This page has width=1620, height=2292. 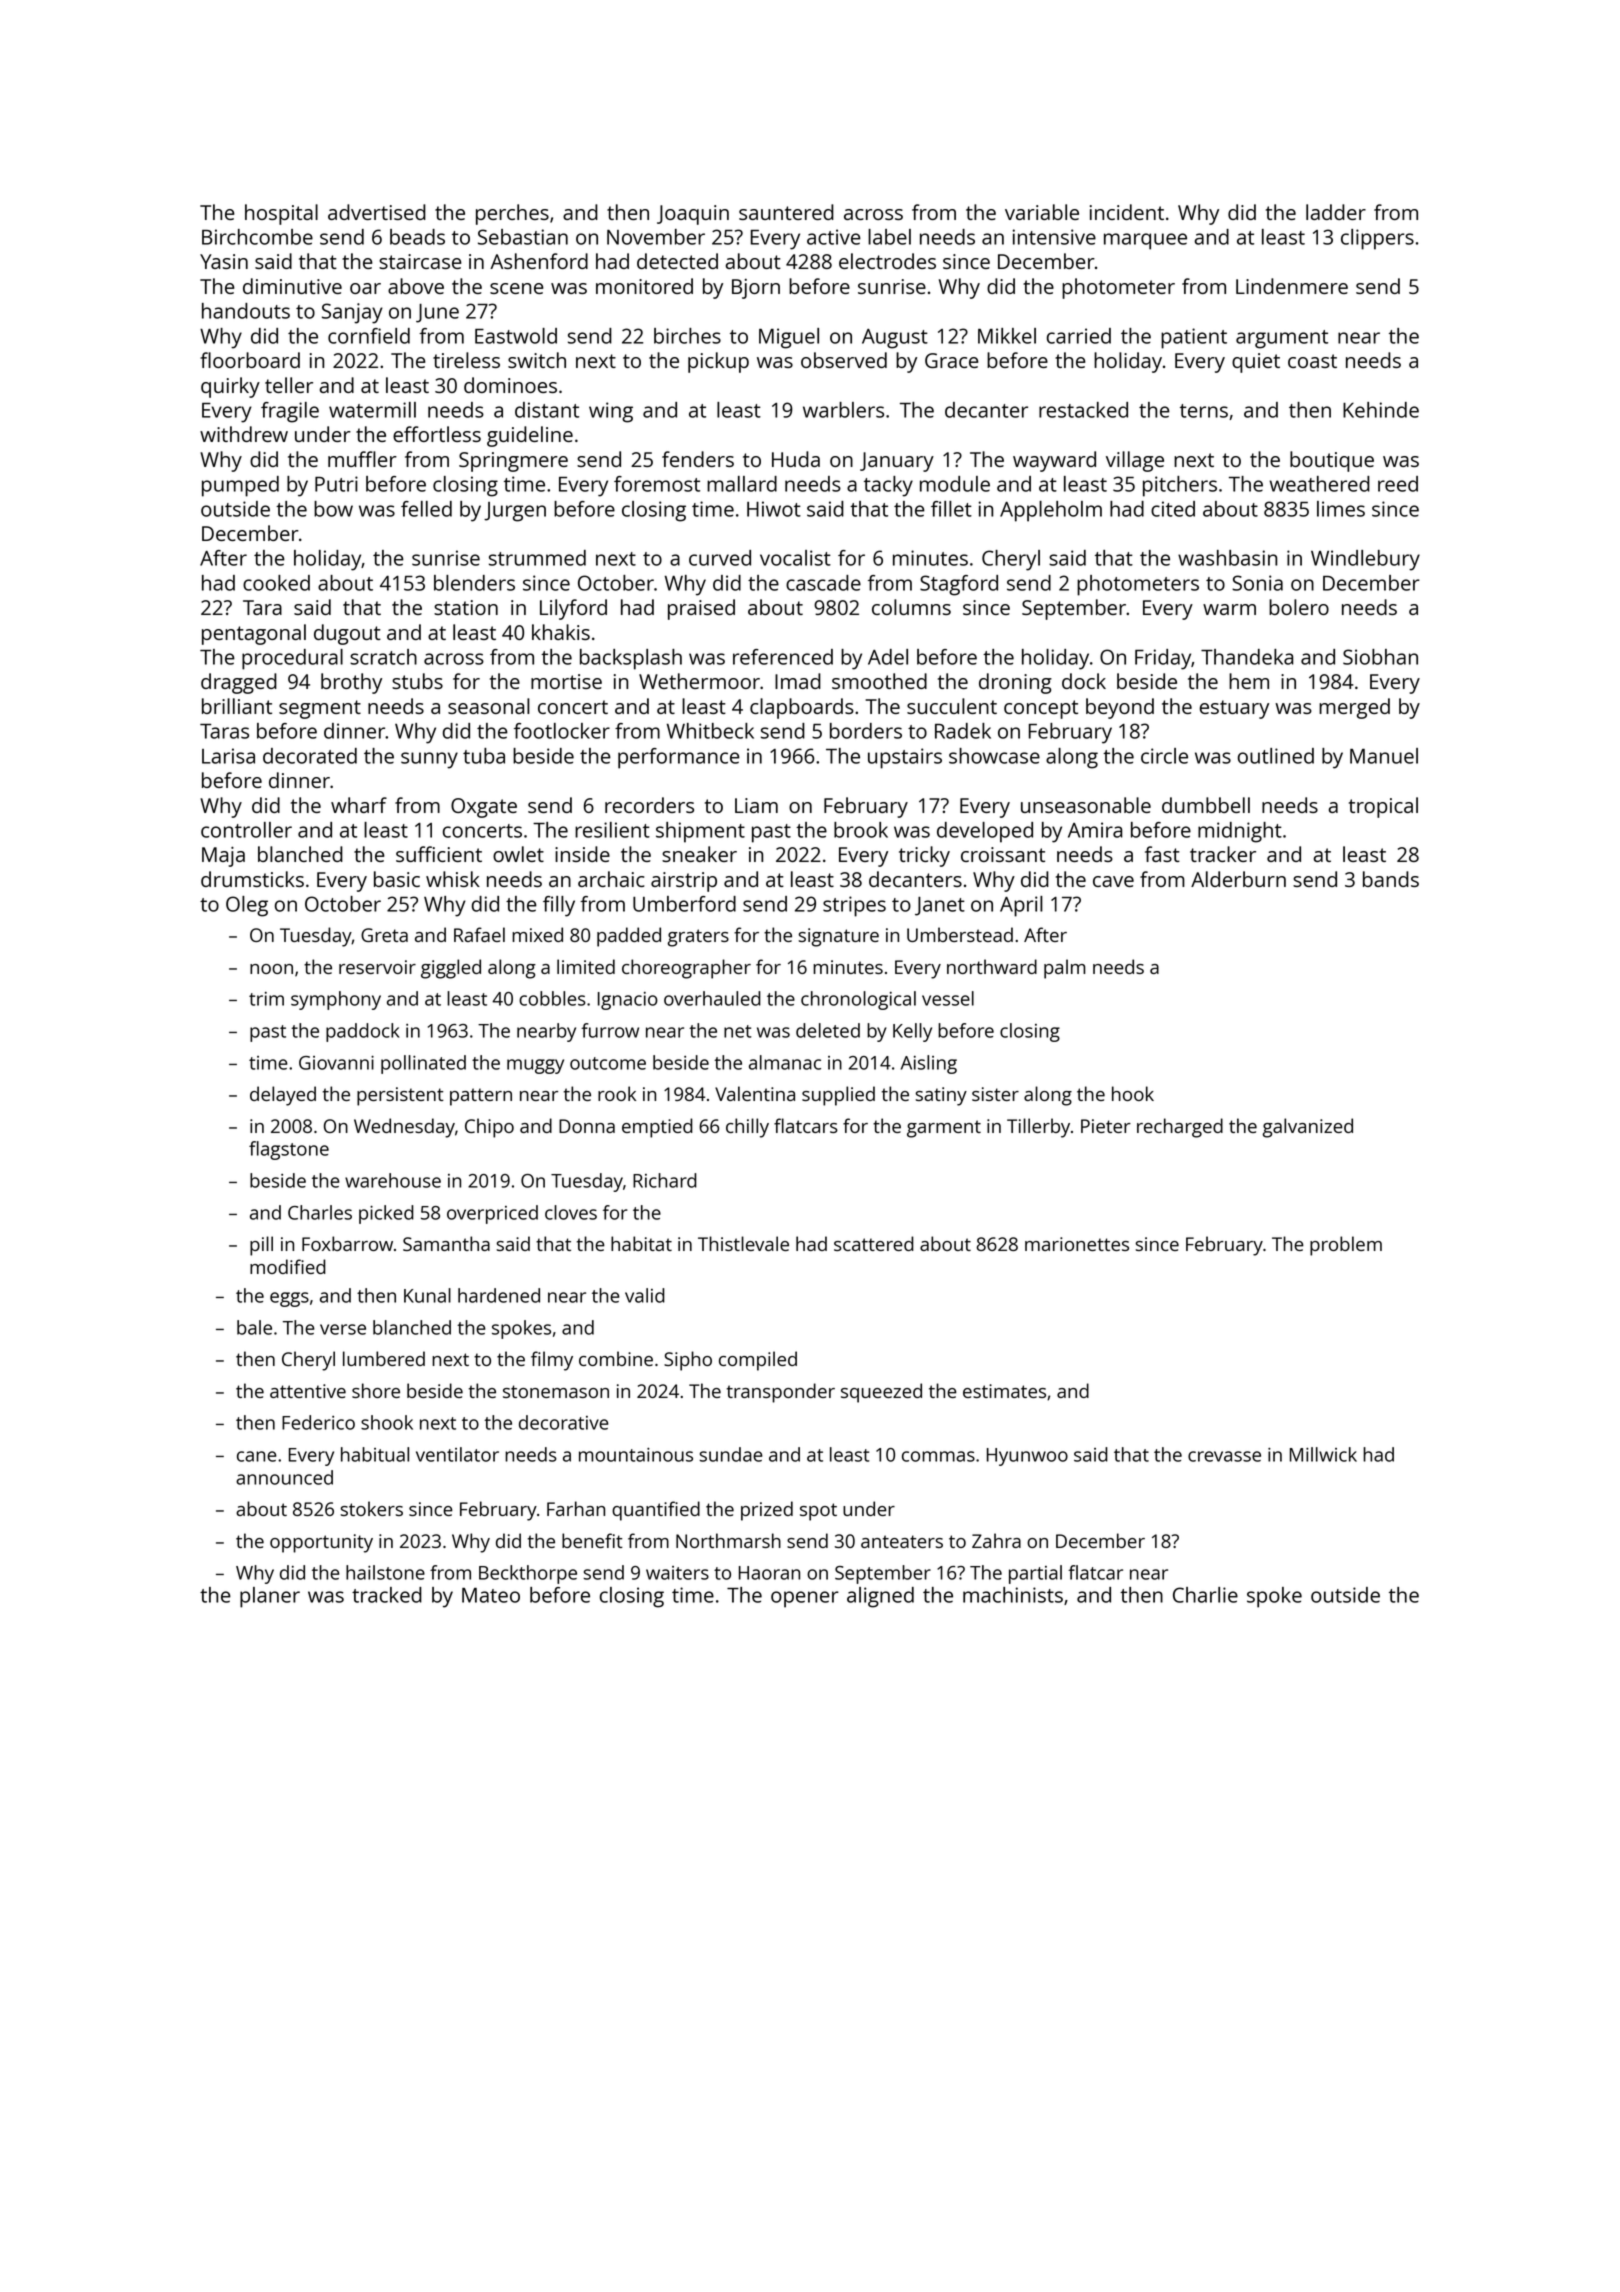 I want to click on ladder, so click(x=1336, y=212).
